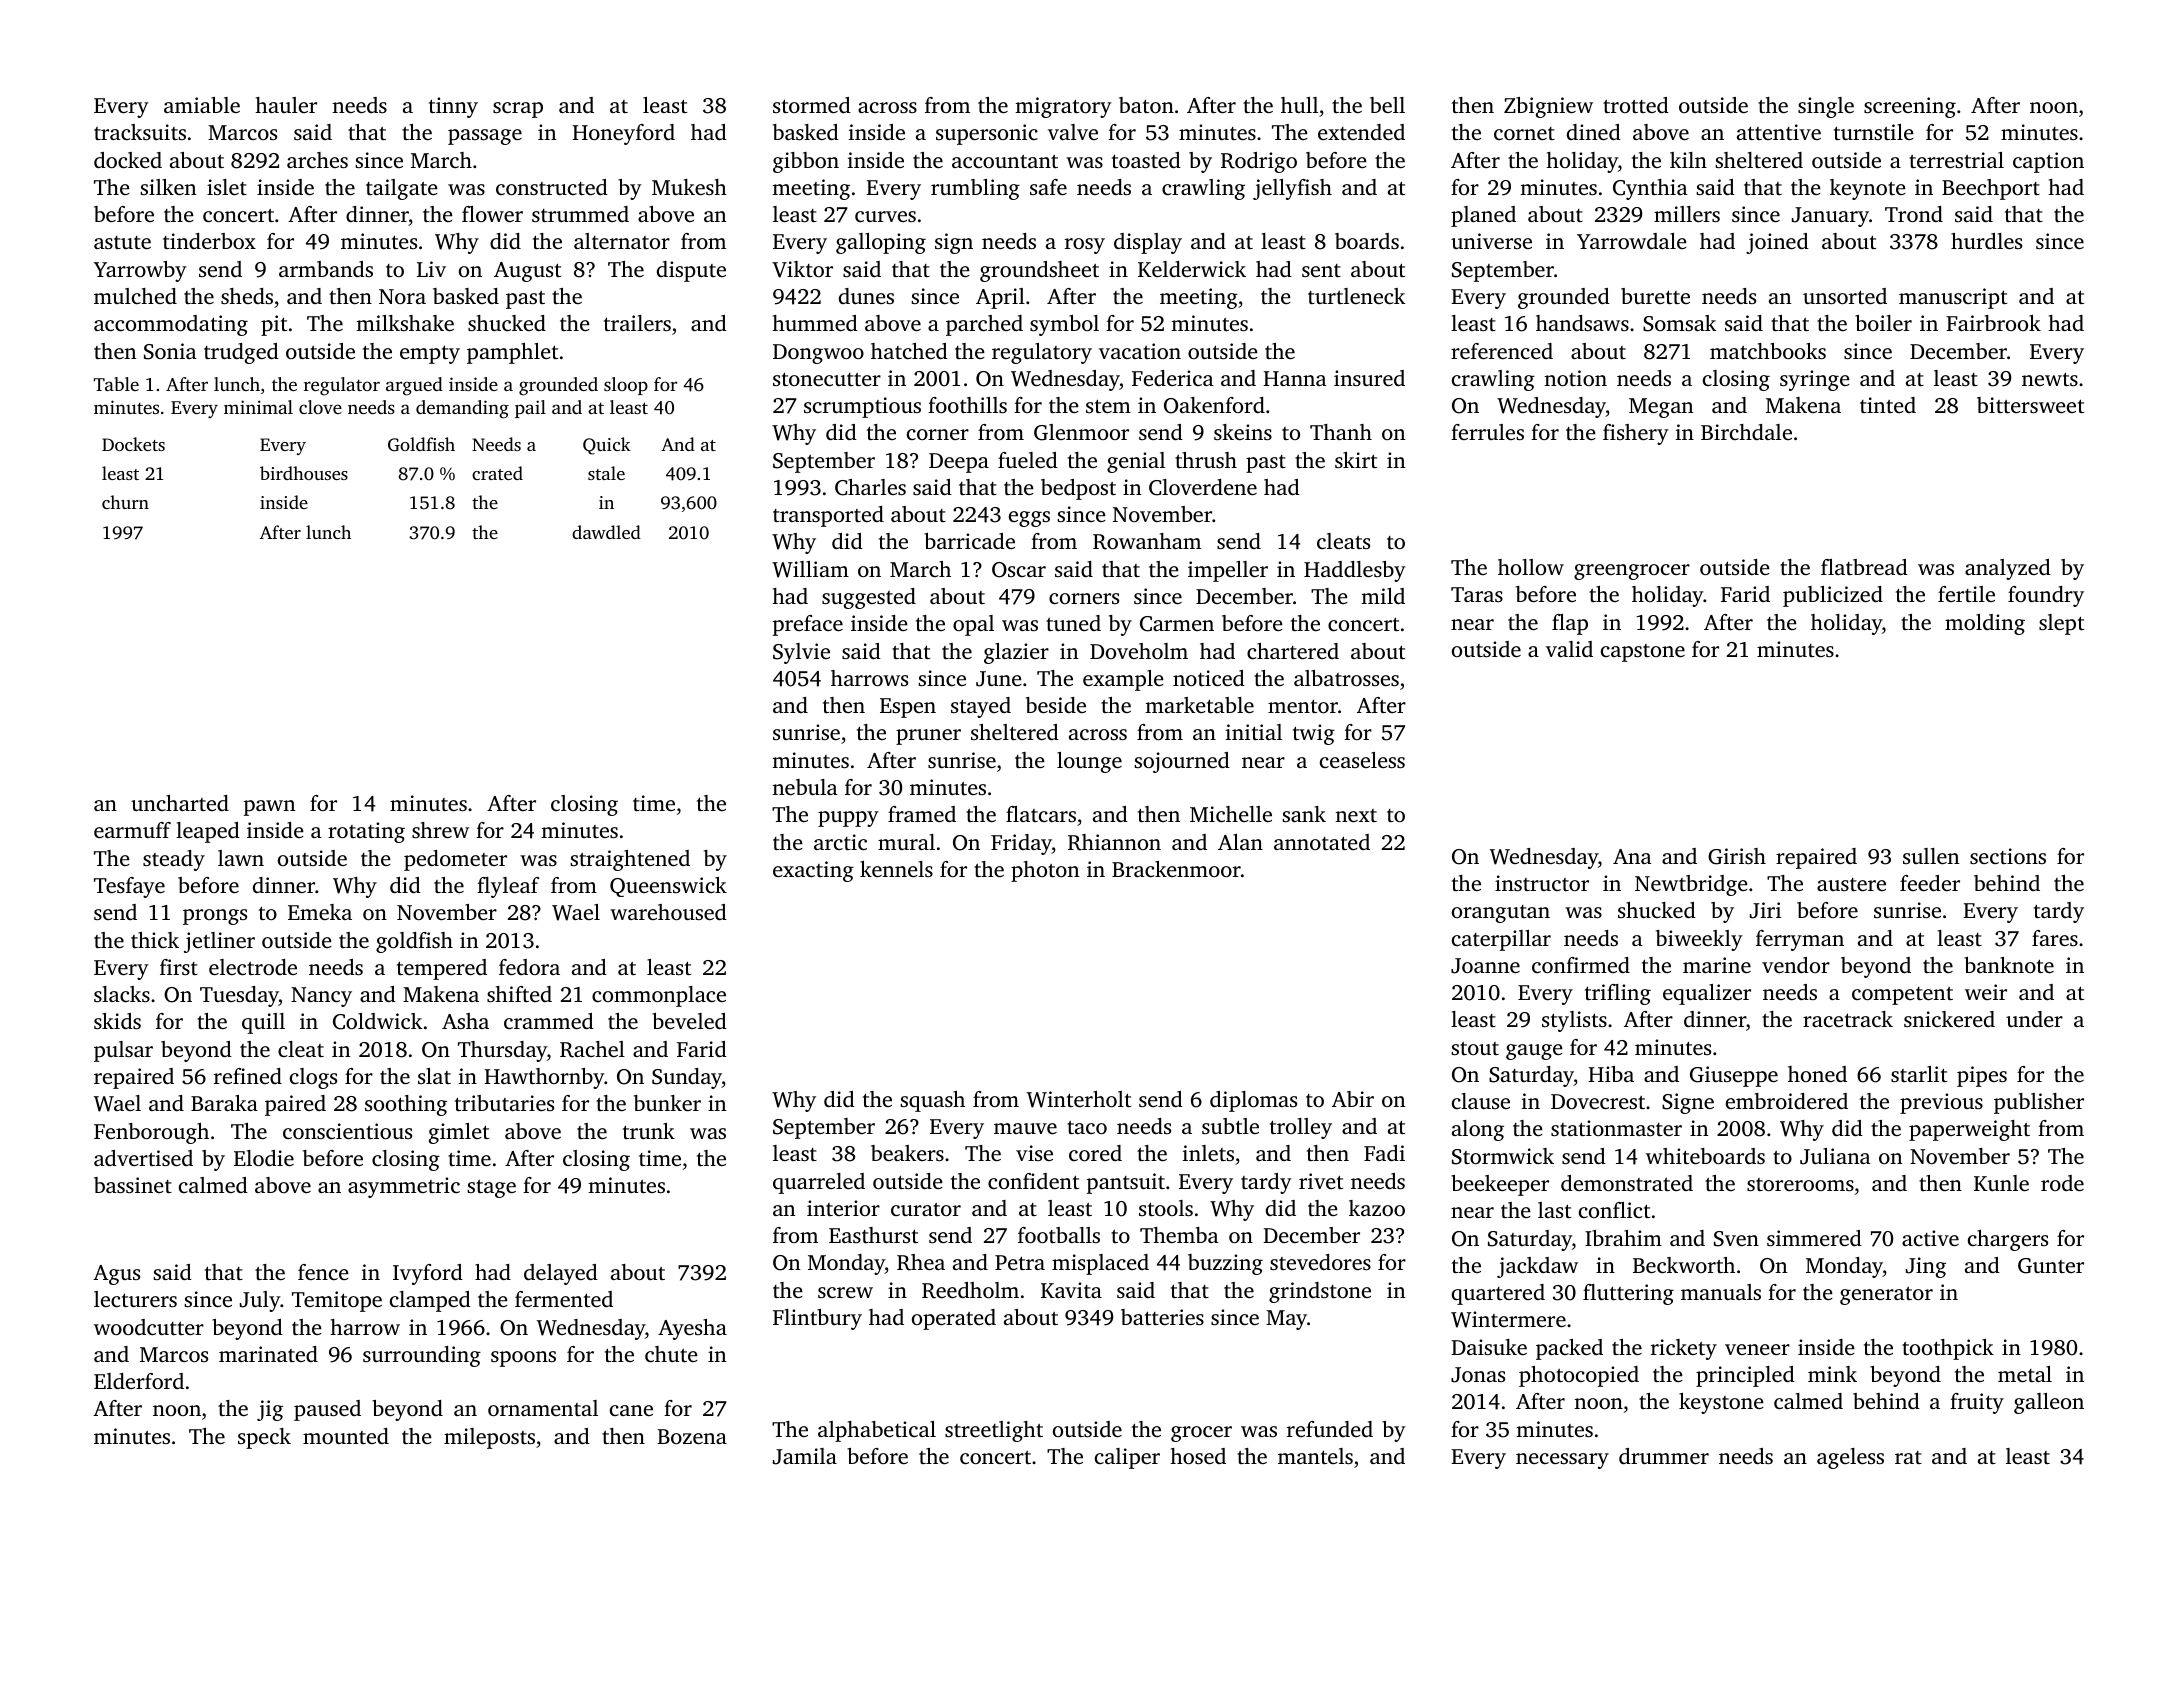 The height and width of the screenshot is (1683, 2178). I want to click on lounge, so click(1089, 762).
